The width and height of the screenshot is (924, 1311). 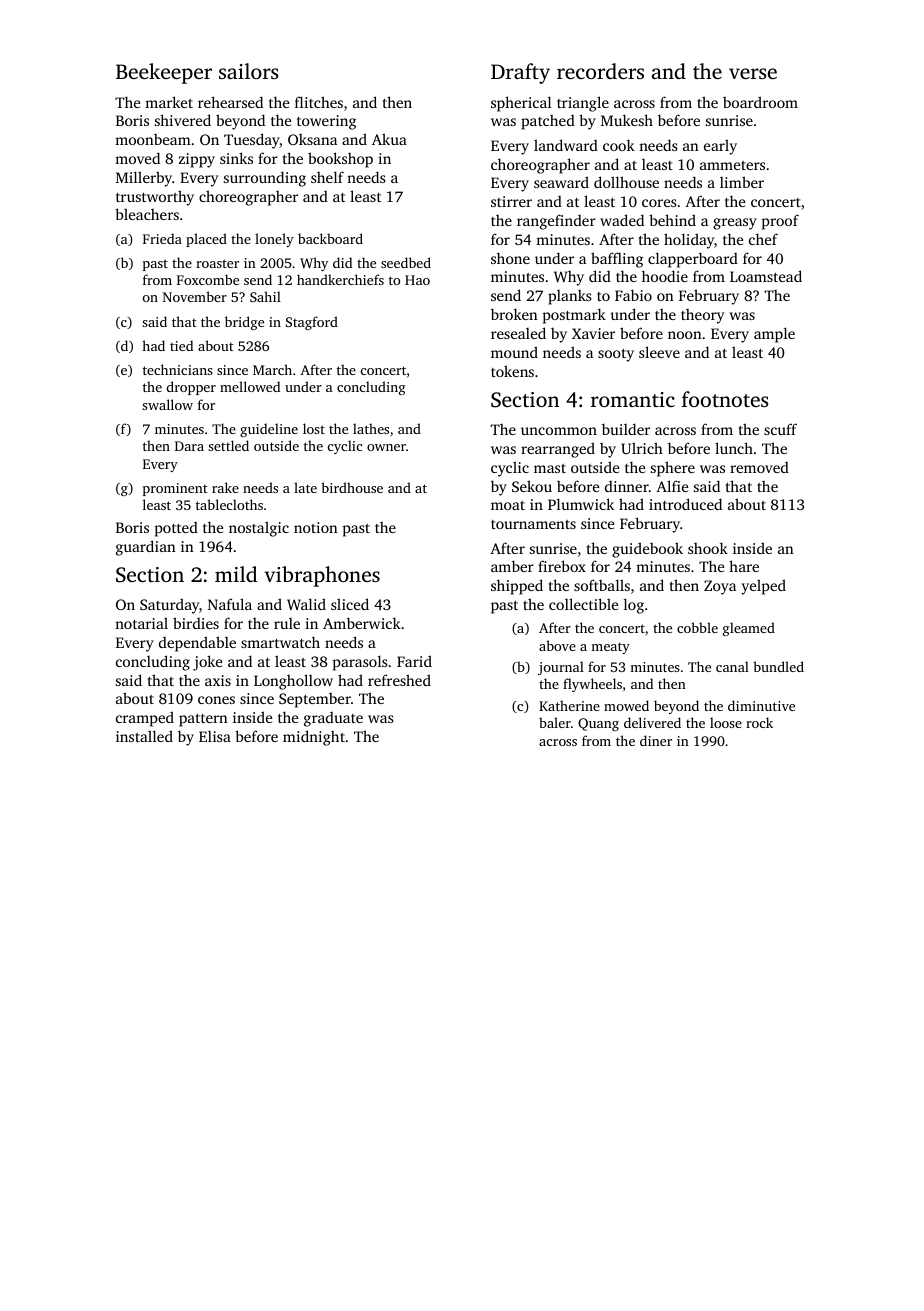 What do you see at coordinates (330, 238) in the screenshot?
I see `backboard` at bounding box center [330, 238].
